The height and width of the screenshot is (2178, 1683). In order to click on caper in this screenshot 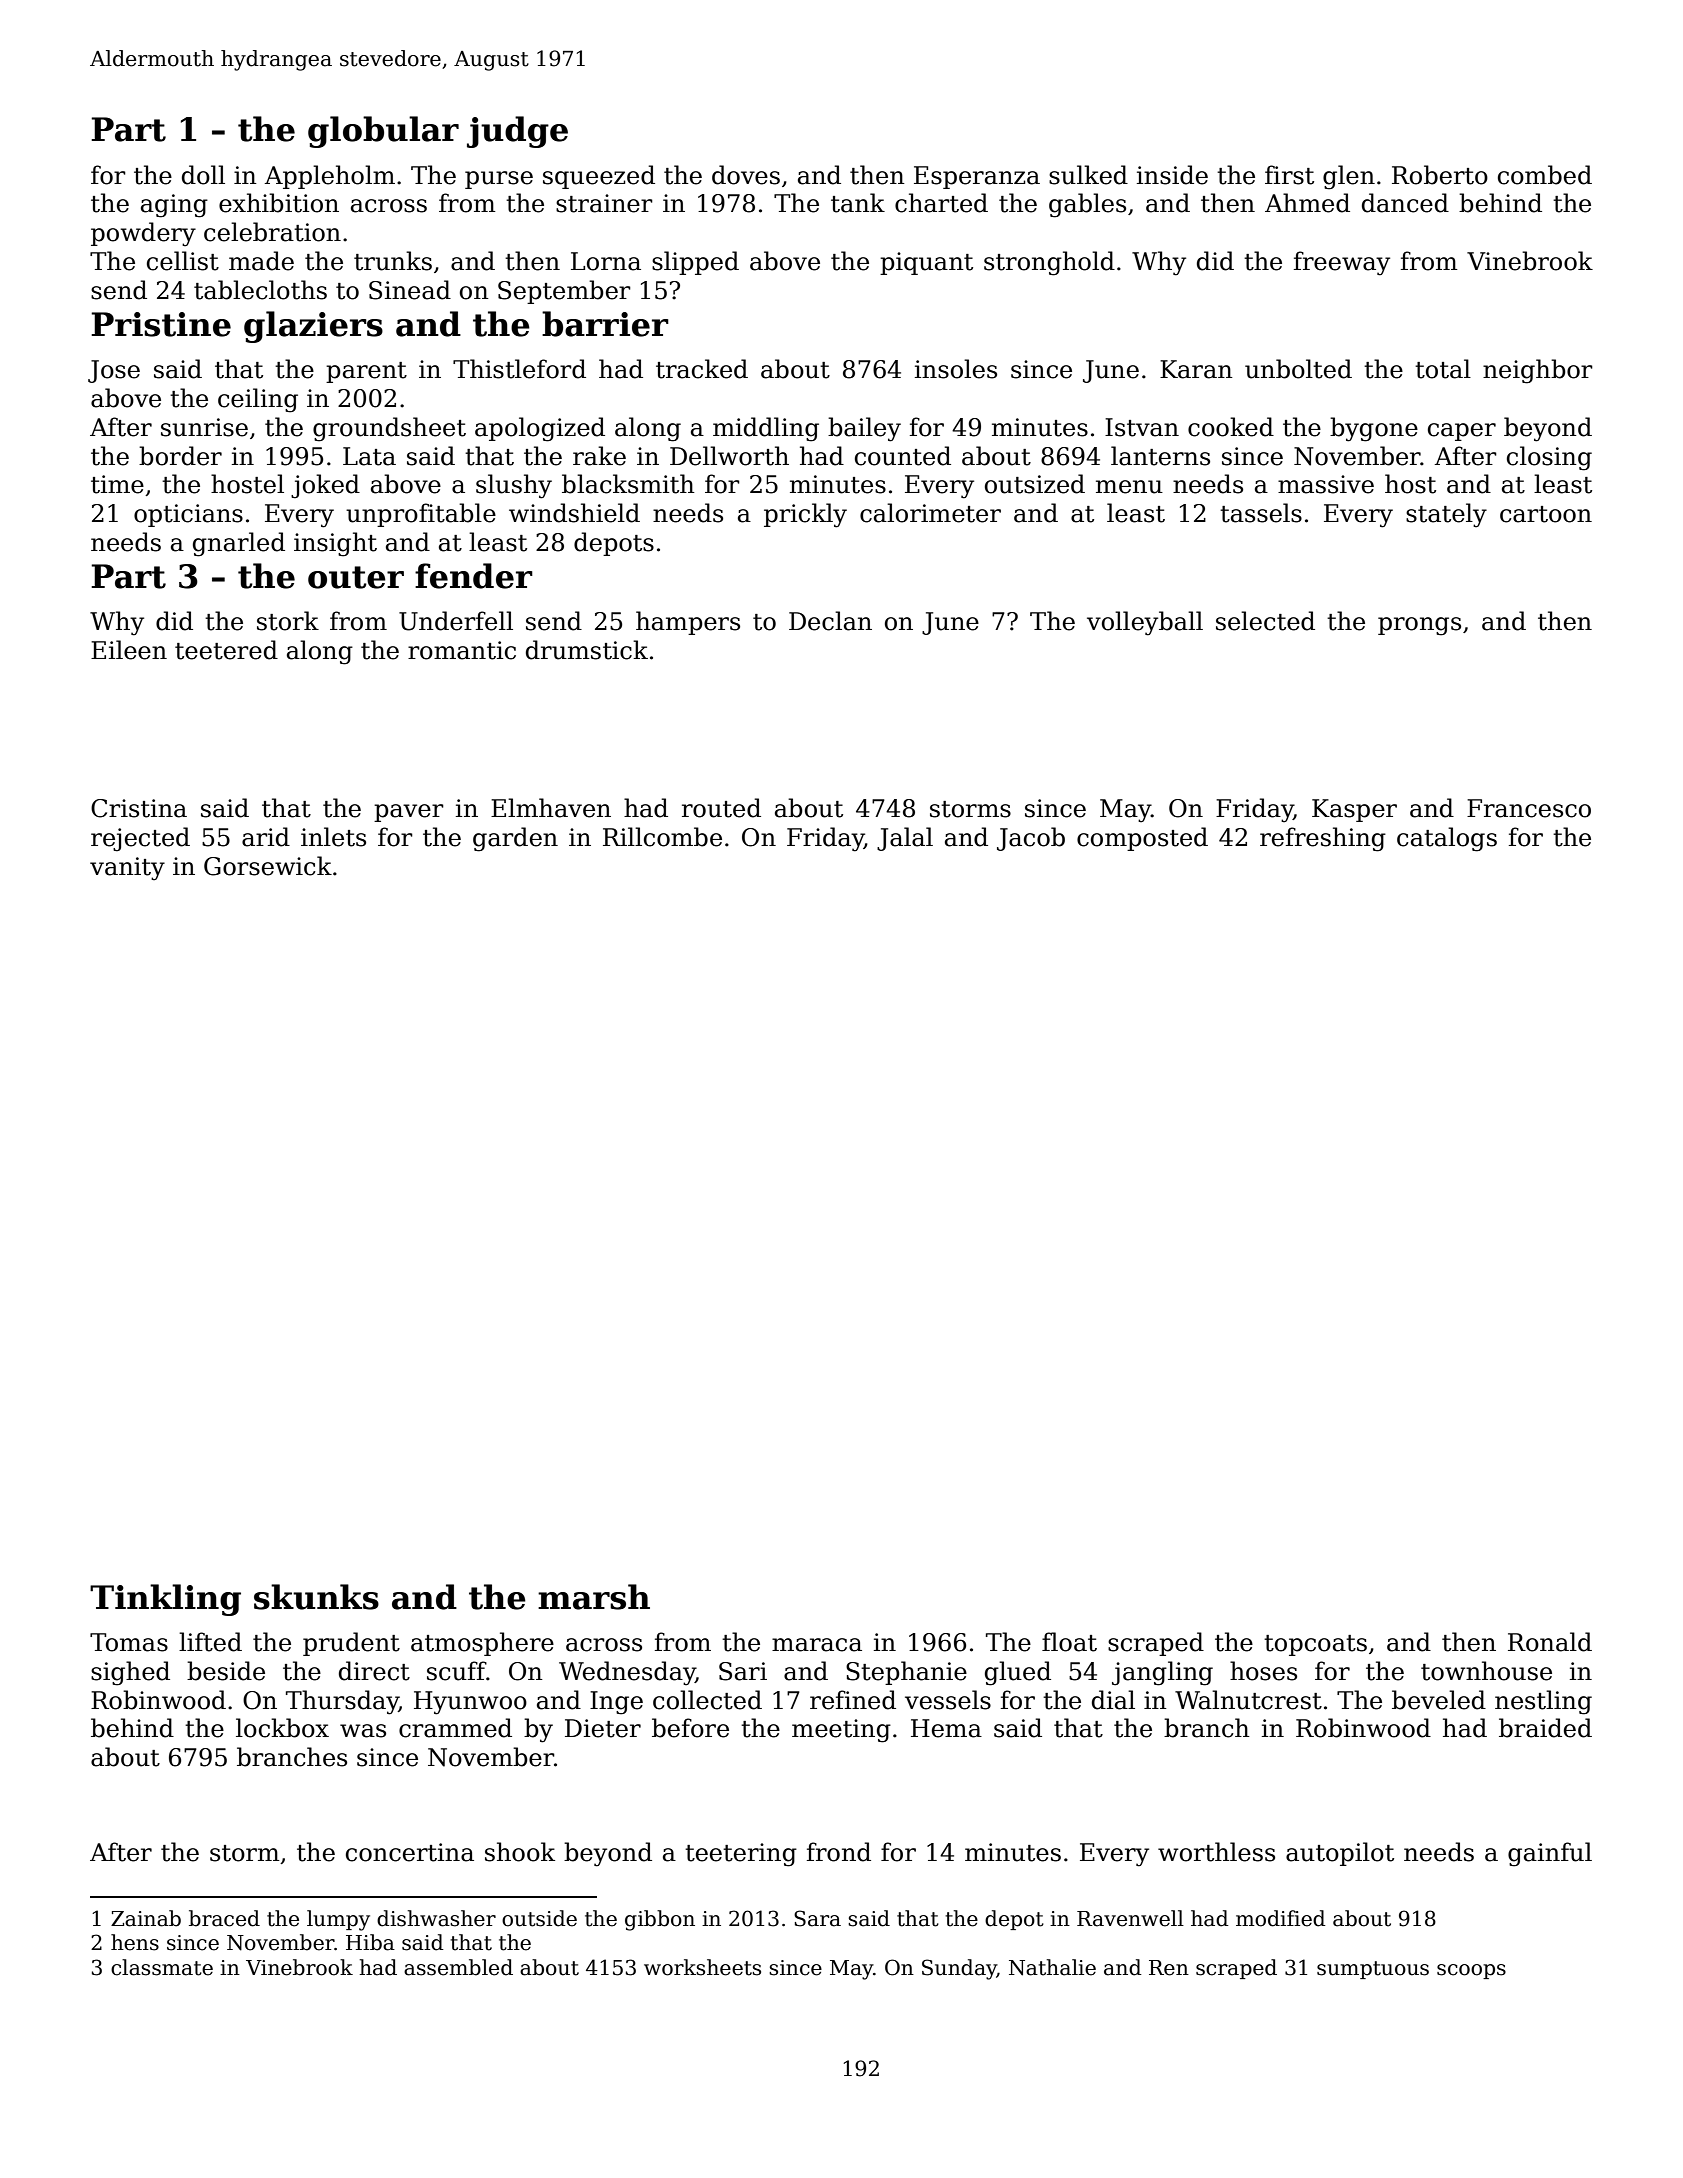, I will do `click(1462, 432)`.
